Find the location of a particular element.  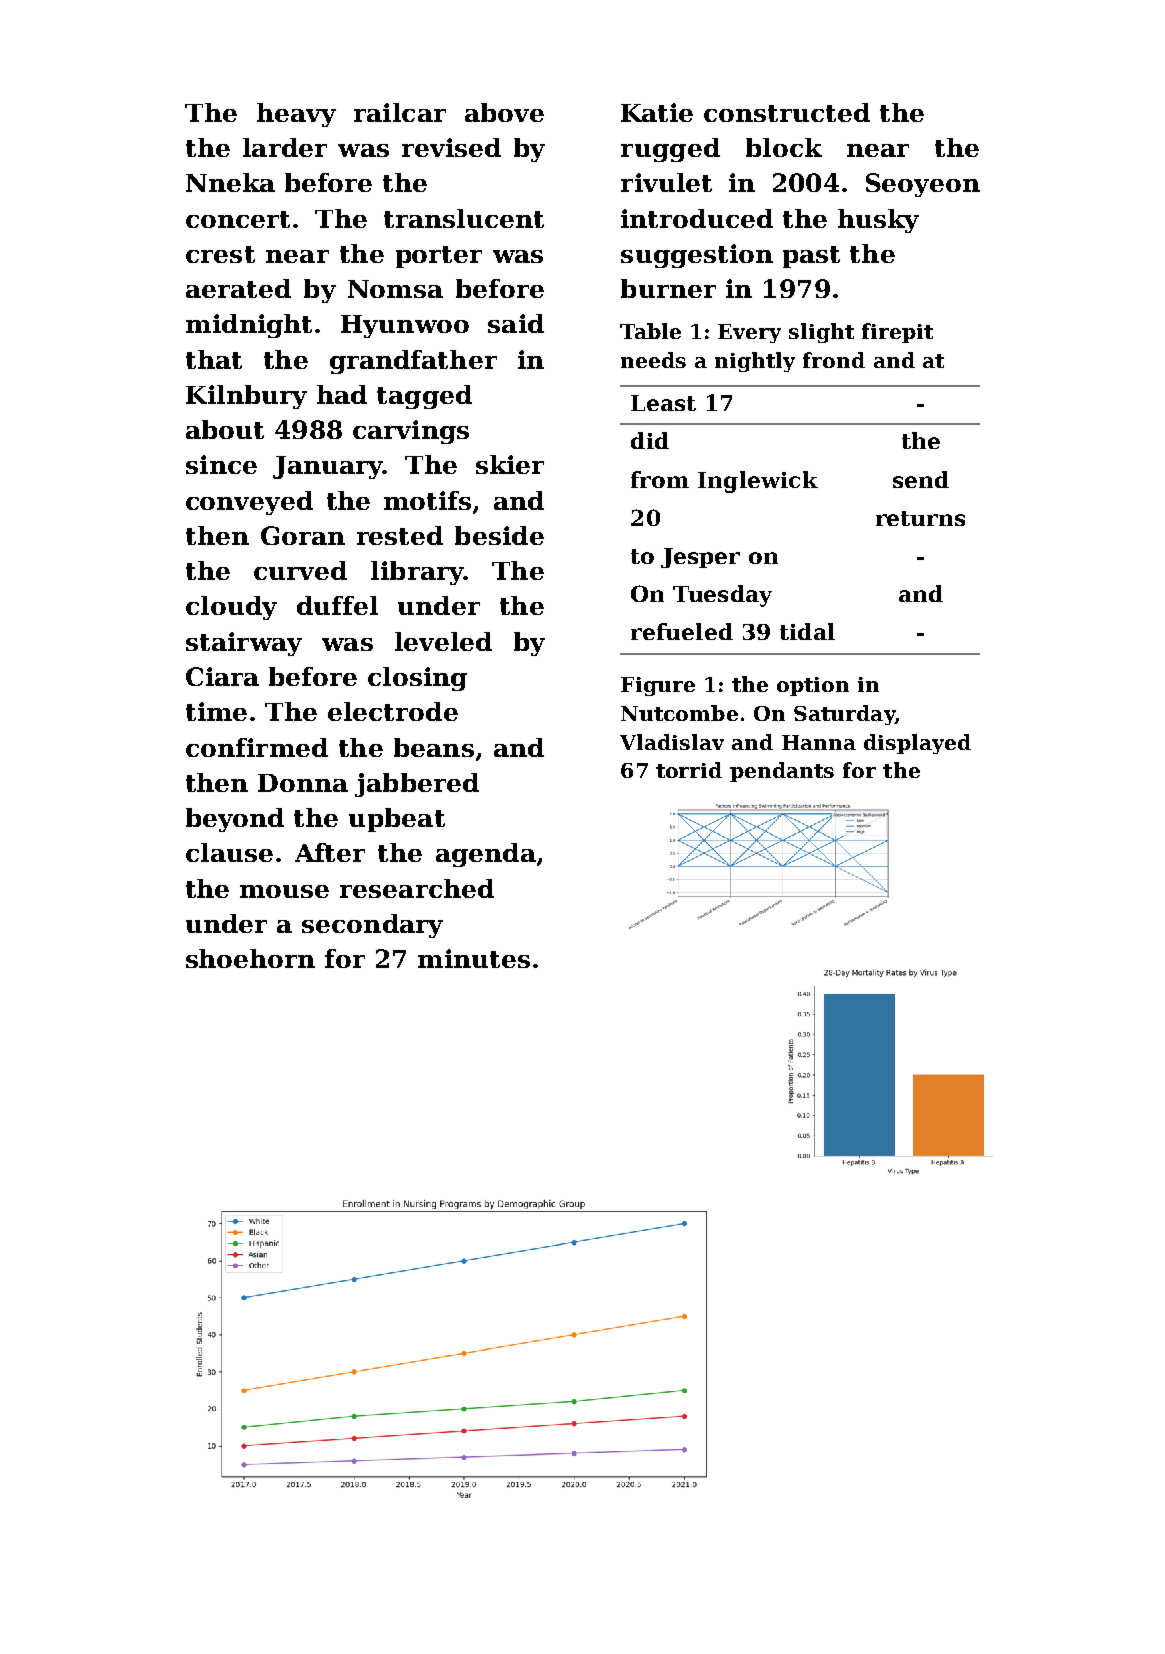

motifs is located at coordinates (427, 500).
